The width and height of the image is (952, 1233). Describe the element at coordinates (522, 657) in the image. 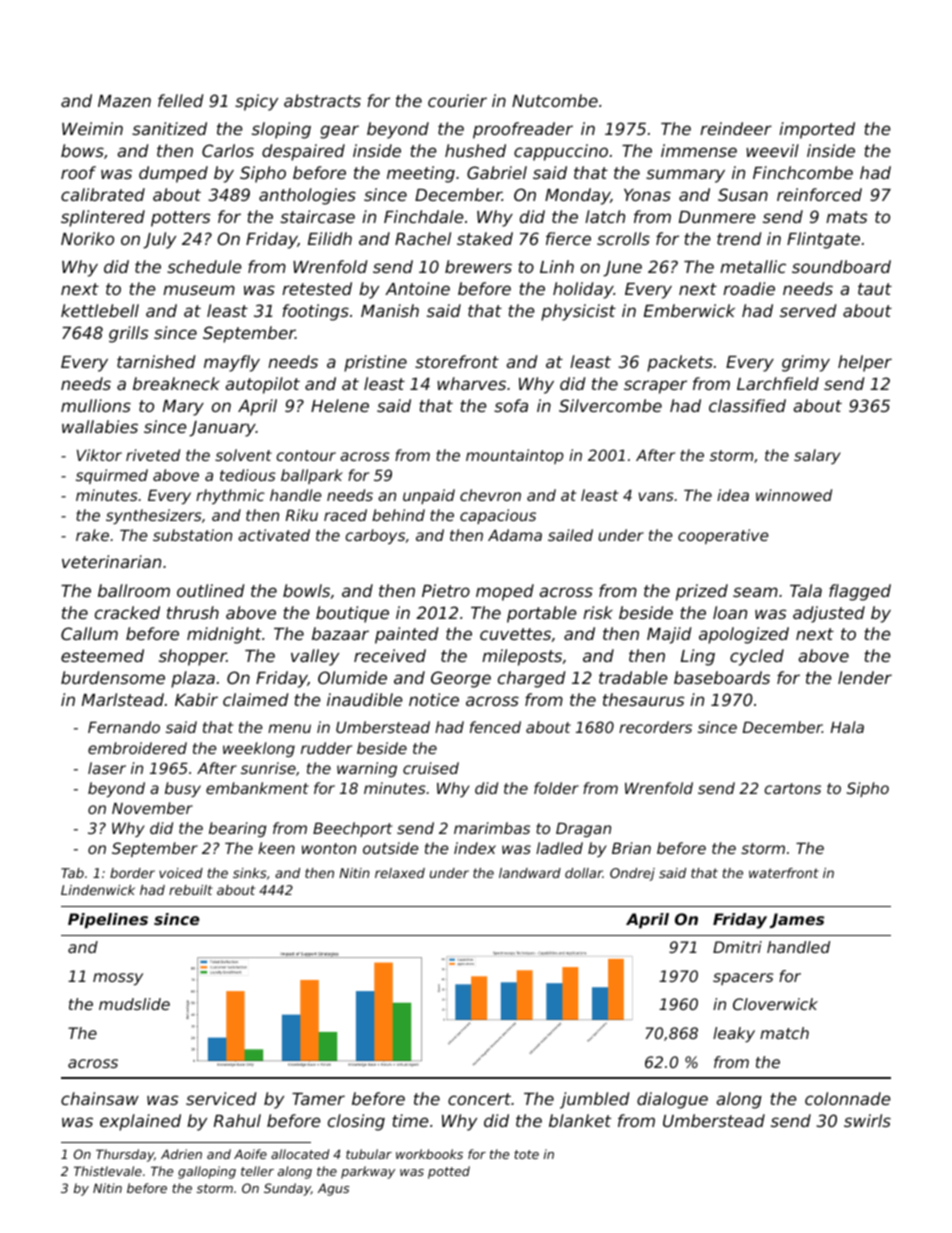

I see `mileposts` at that location.
